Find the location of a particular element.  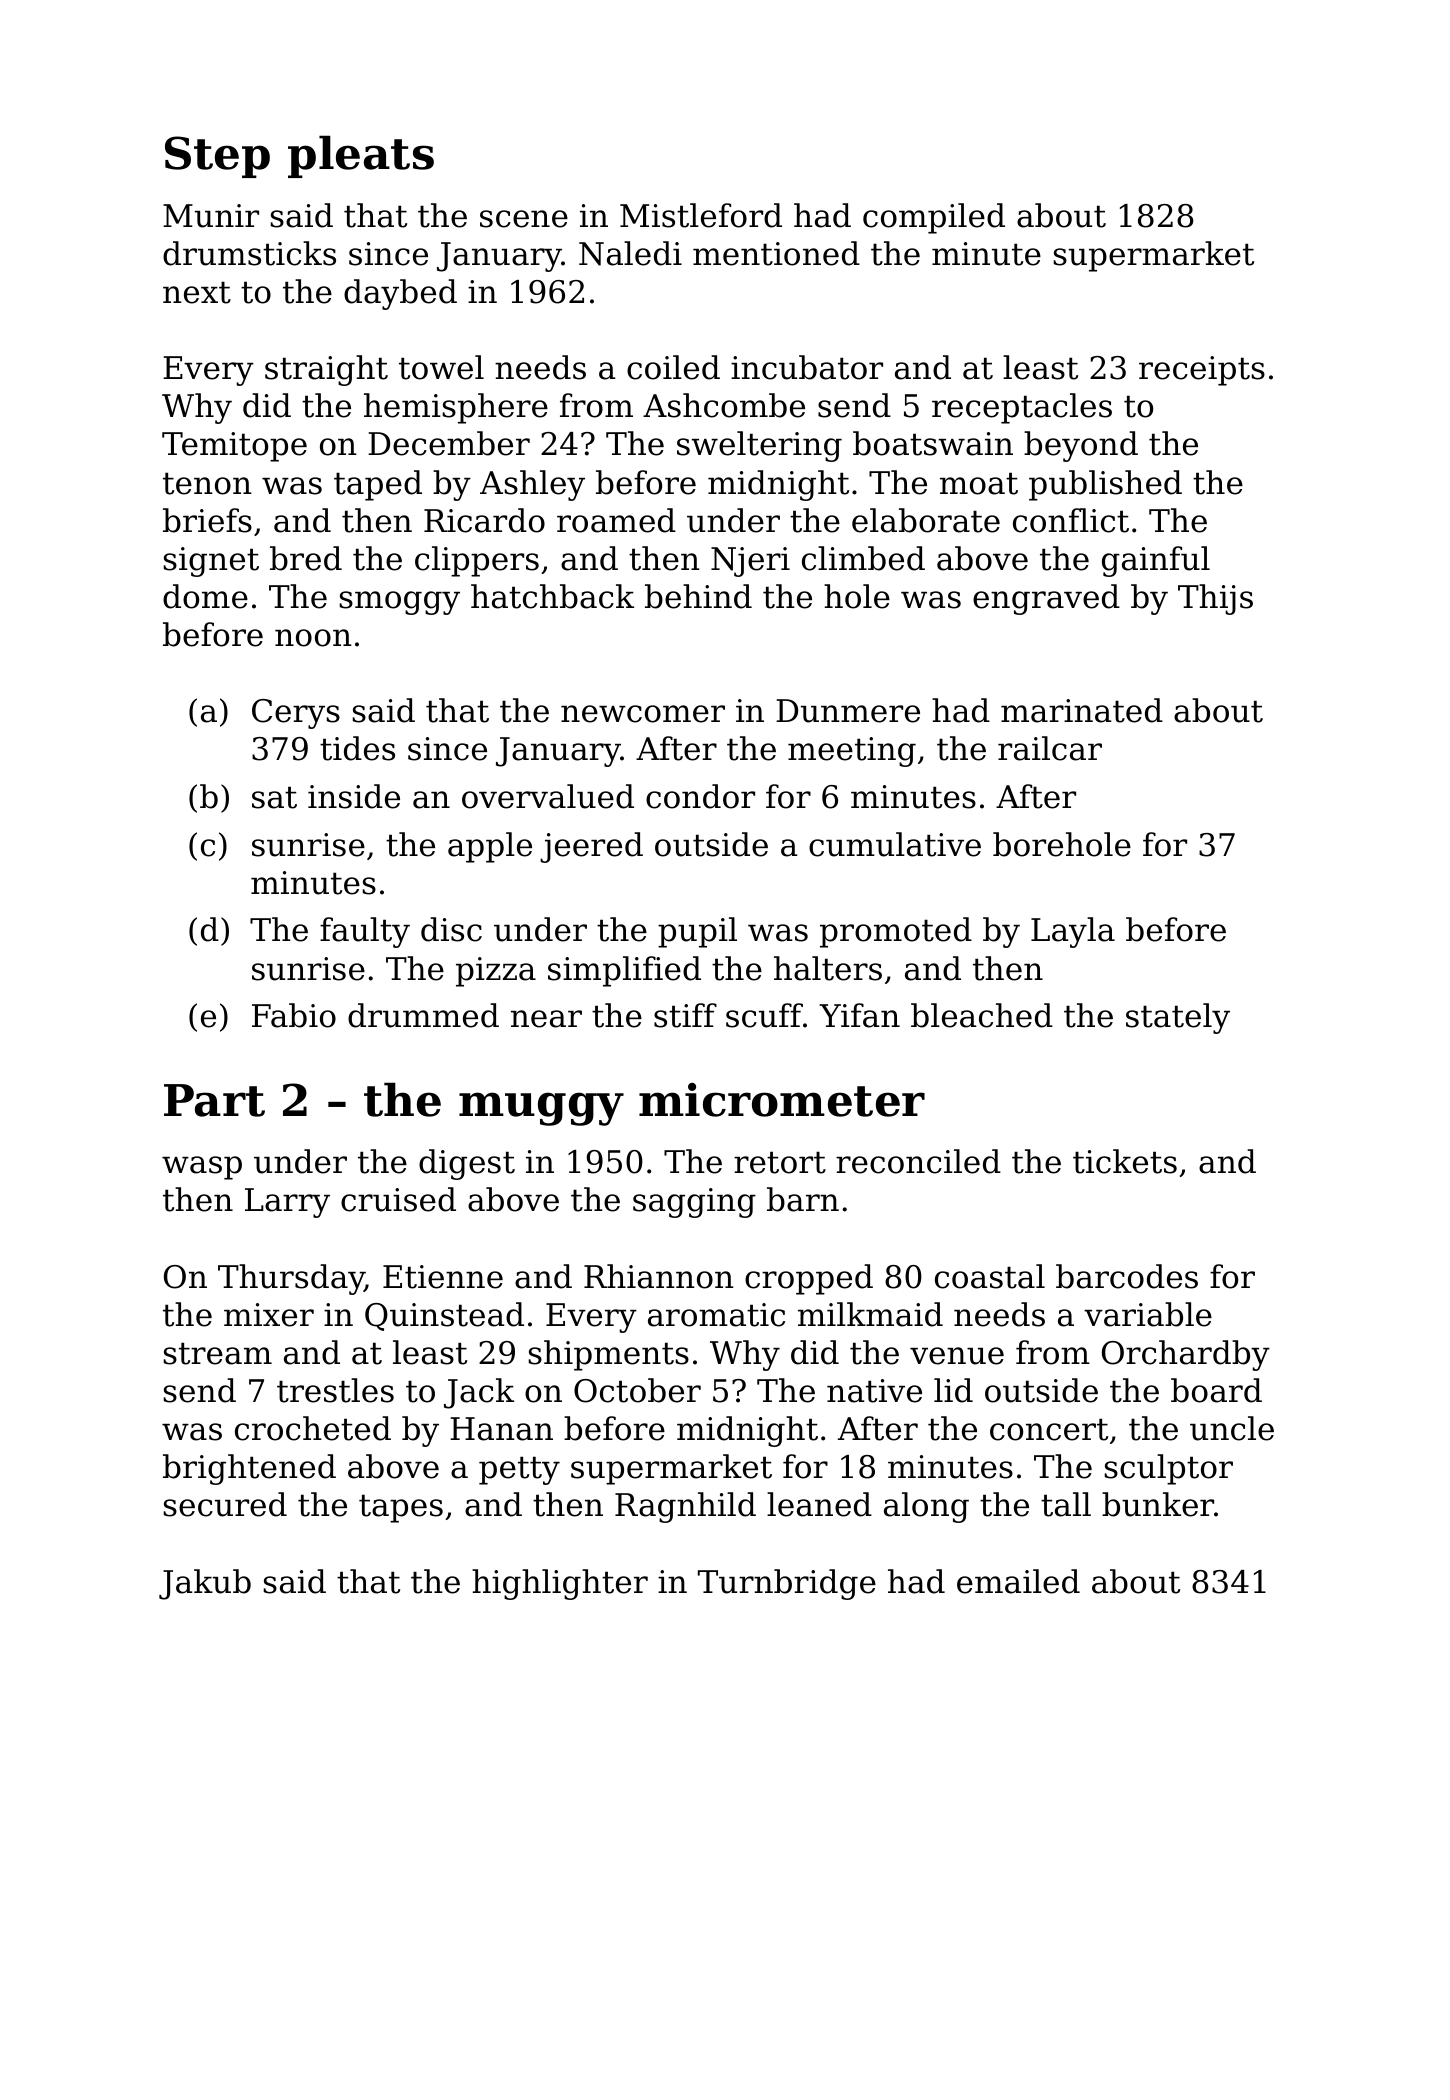

Jakub is located at coordinates (205, 1584).
